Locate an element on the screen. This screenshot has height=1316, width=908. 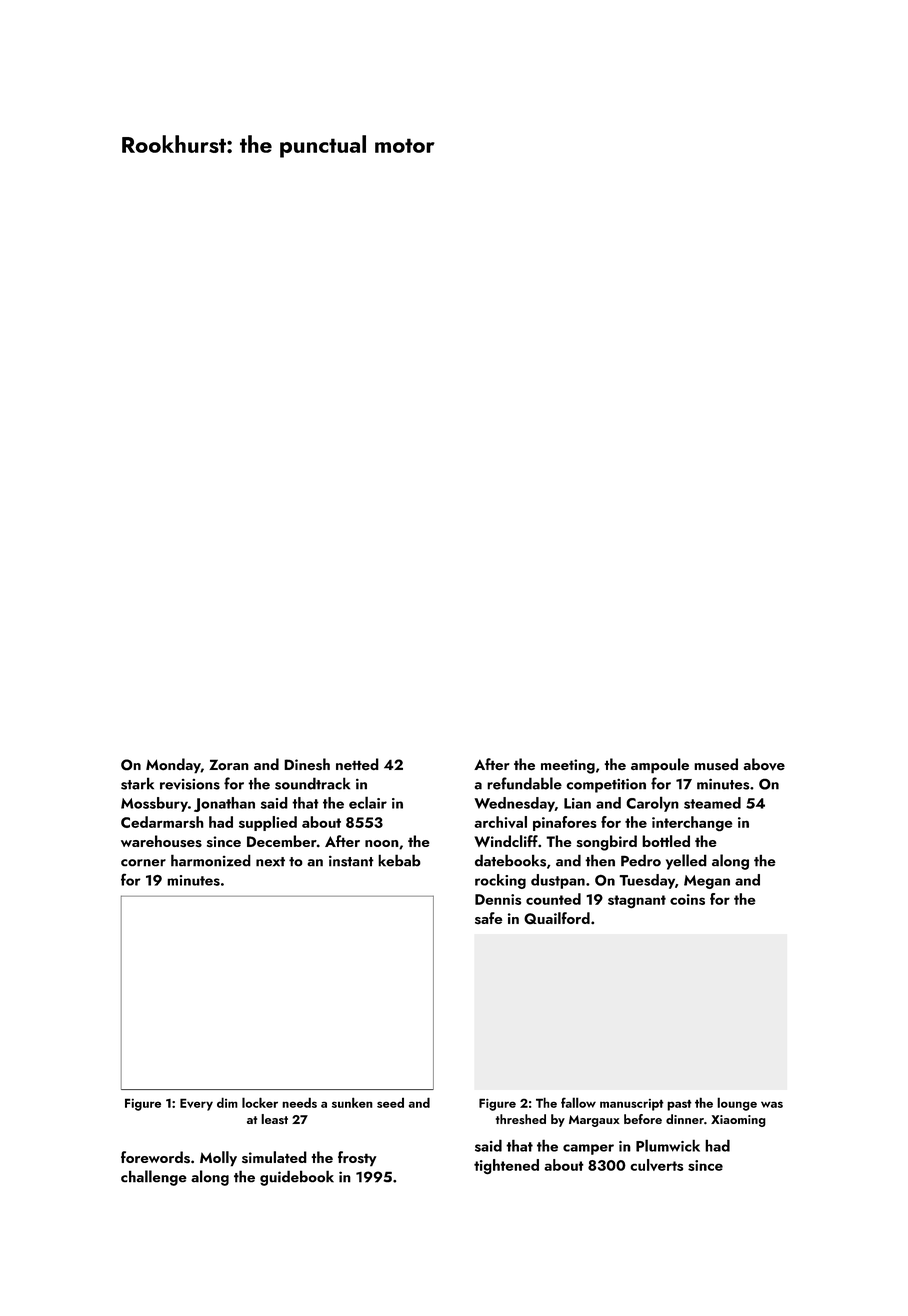
tightened is located at coordinates (506, 1166).
